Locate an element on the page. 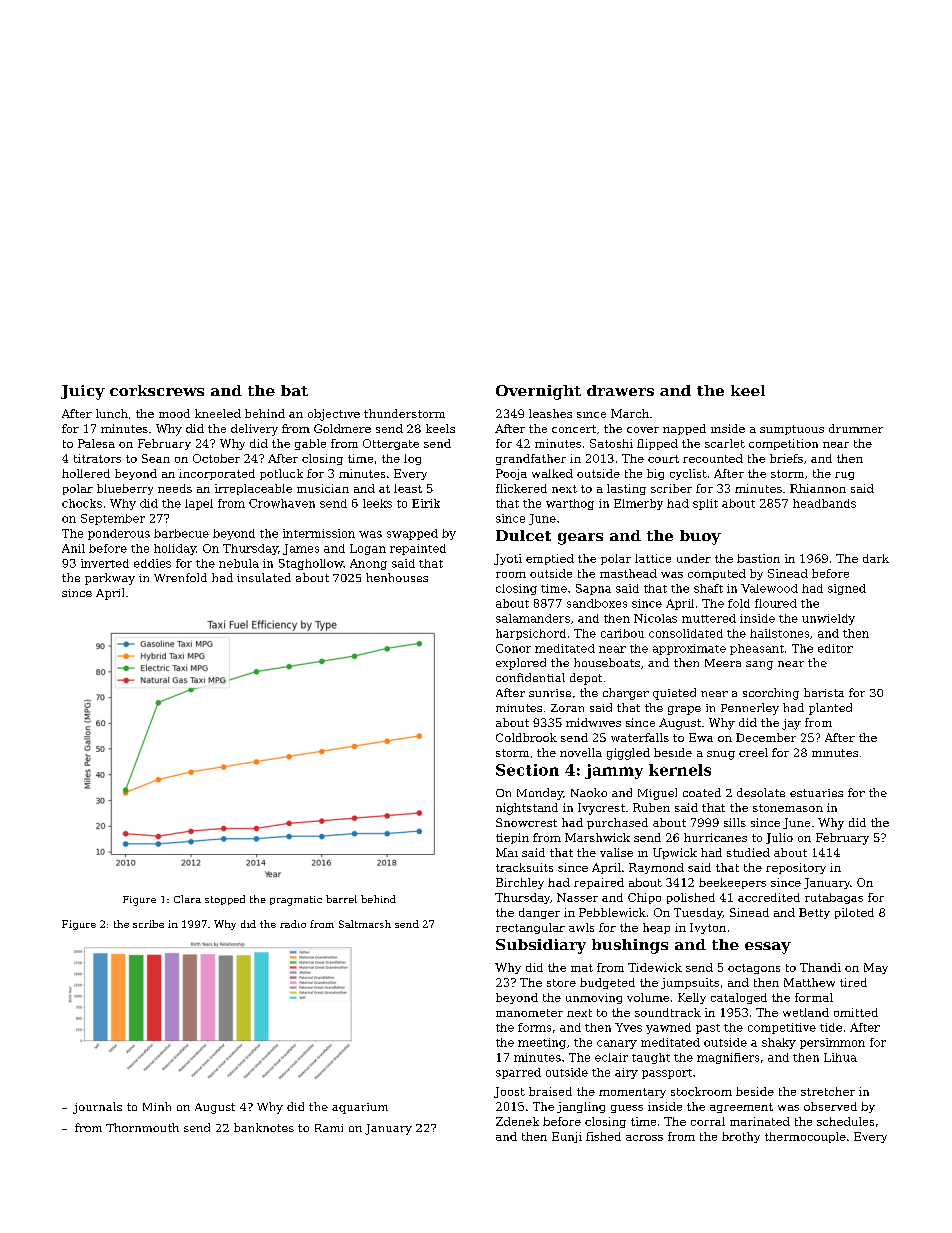 Image resolution: width=952 pixels, height=1233 pixels. bat is located at coordinates (294, 390).
